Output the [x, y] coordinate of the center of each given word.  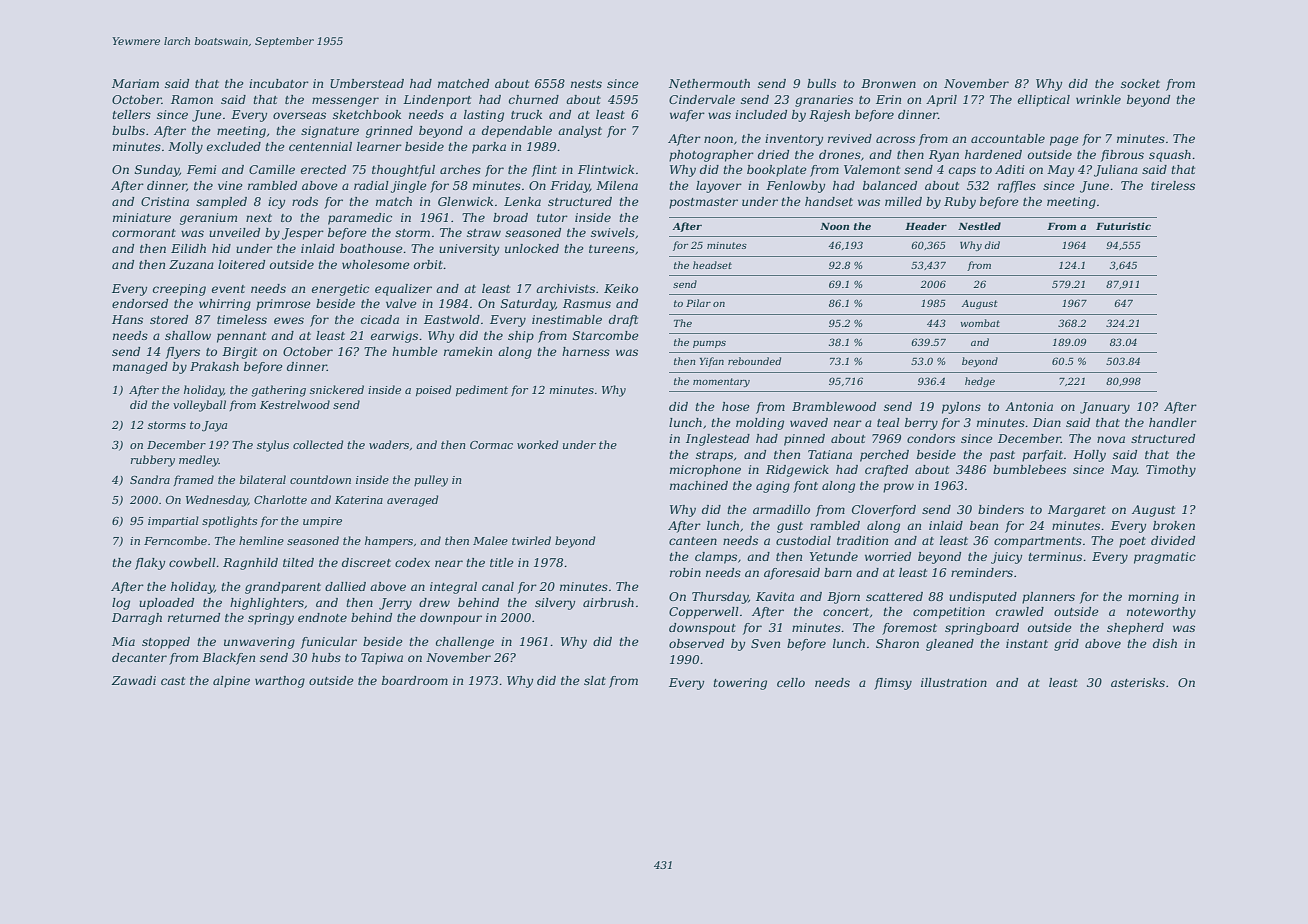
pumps [709, 344]
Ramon [192, 99]
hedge [980, 382]
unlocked [532, 248]
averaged [412, 501]
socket [1140, 83]
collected [318, 444]
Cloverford [884, 511]
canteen [693, 541]
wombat [980, 323]
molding [760, 424]
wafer [687, 116]
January [1105, 408]
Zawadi [134, 680]
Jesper [303, 234]
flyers [183, 353]
